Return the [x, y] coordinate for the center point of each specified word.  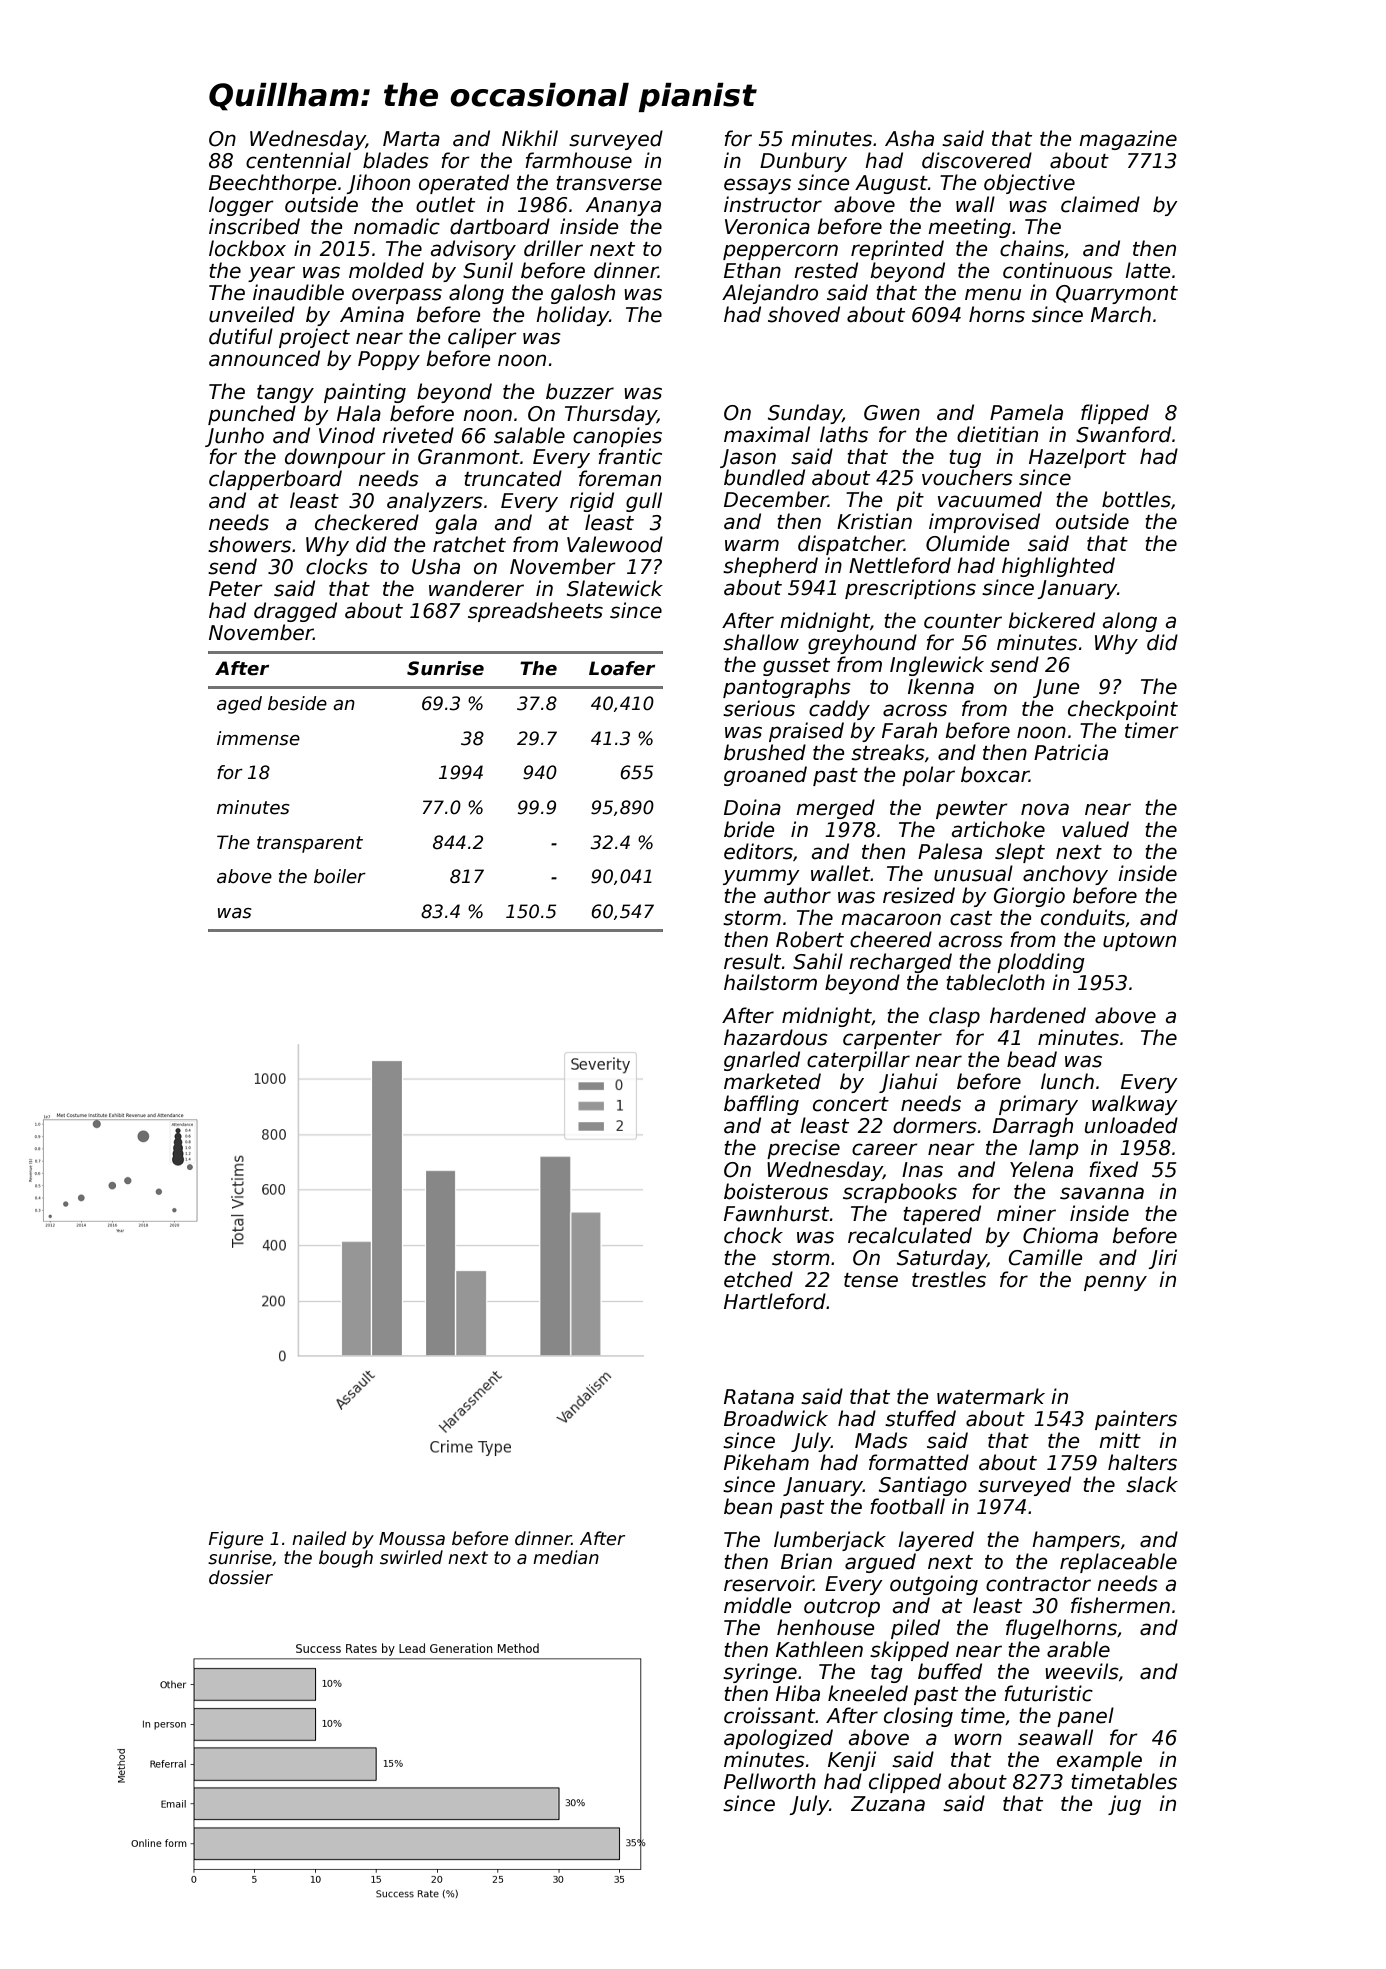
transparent [310, 844]
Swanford [1123, 434]
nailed [319, 1538]
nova [1045, 809]
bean [748, 1506]
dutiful [241, 336]
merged [835, 809]
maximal [767, 434]
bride [749, 829]
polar [928, 776]
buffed [950, 1671]
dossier [241, 1577]
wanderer [476, 588]
